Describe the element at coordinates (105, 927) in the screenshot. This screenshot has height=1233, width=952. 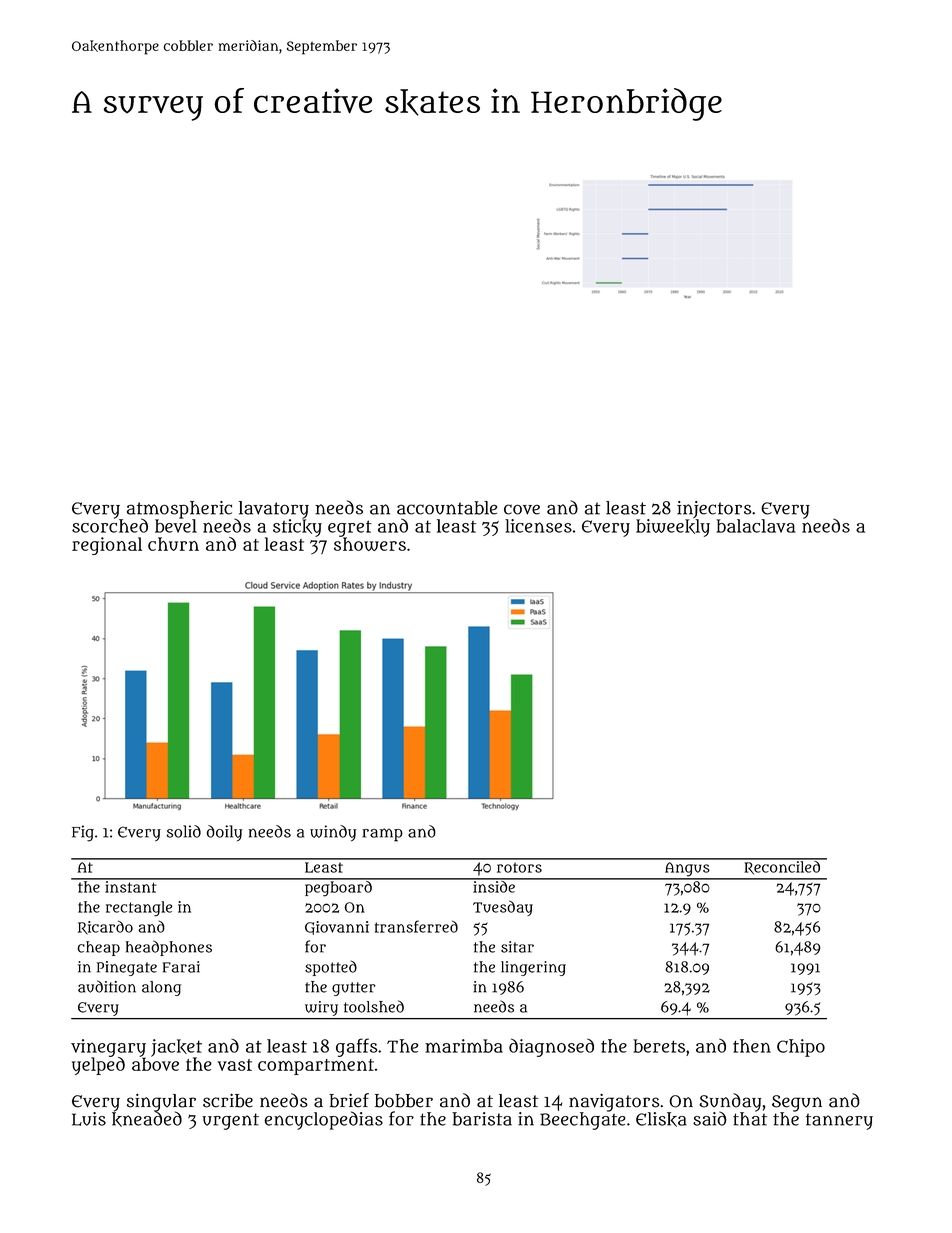
I see `Ricardo` at that location.
